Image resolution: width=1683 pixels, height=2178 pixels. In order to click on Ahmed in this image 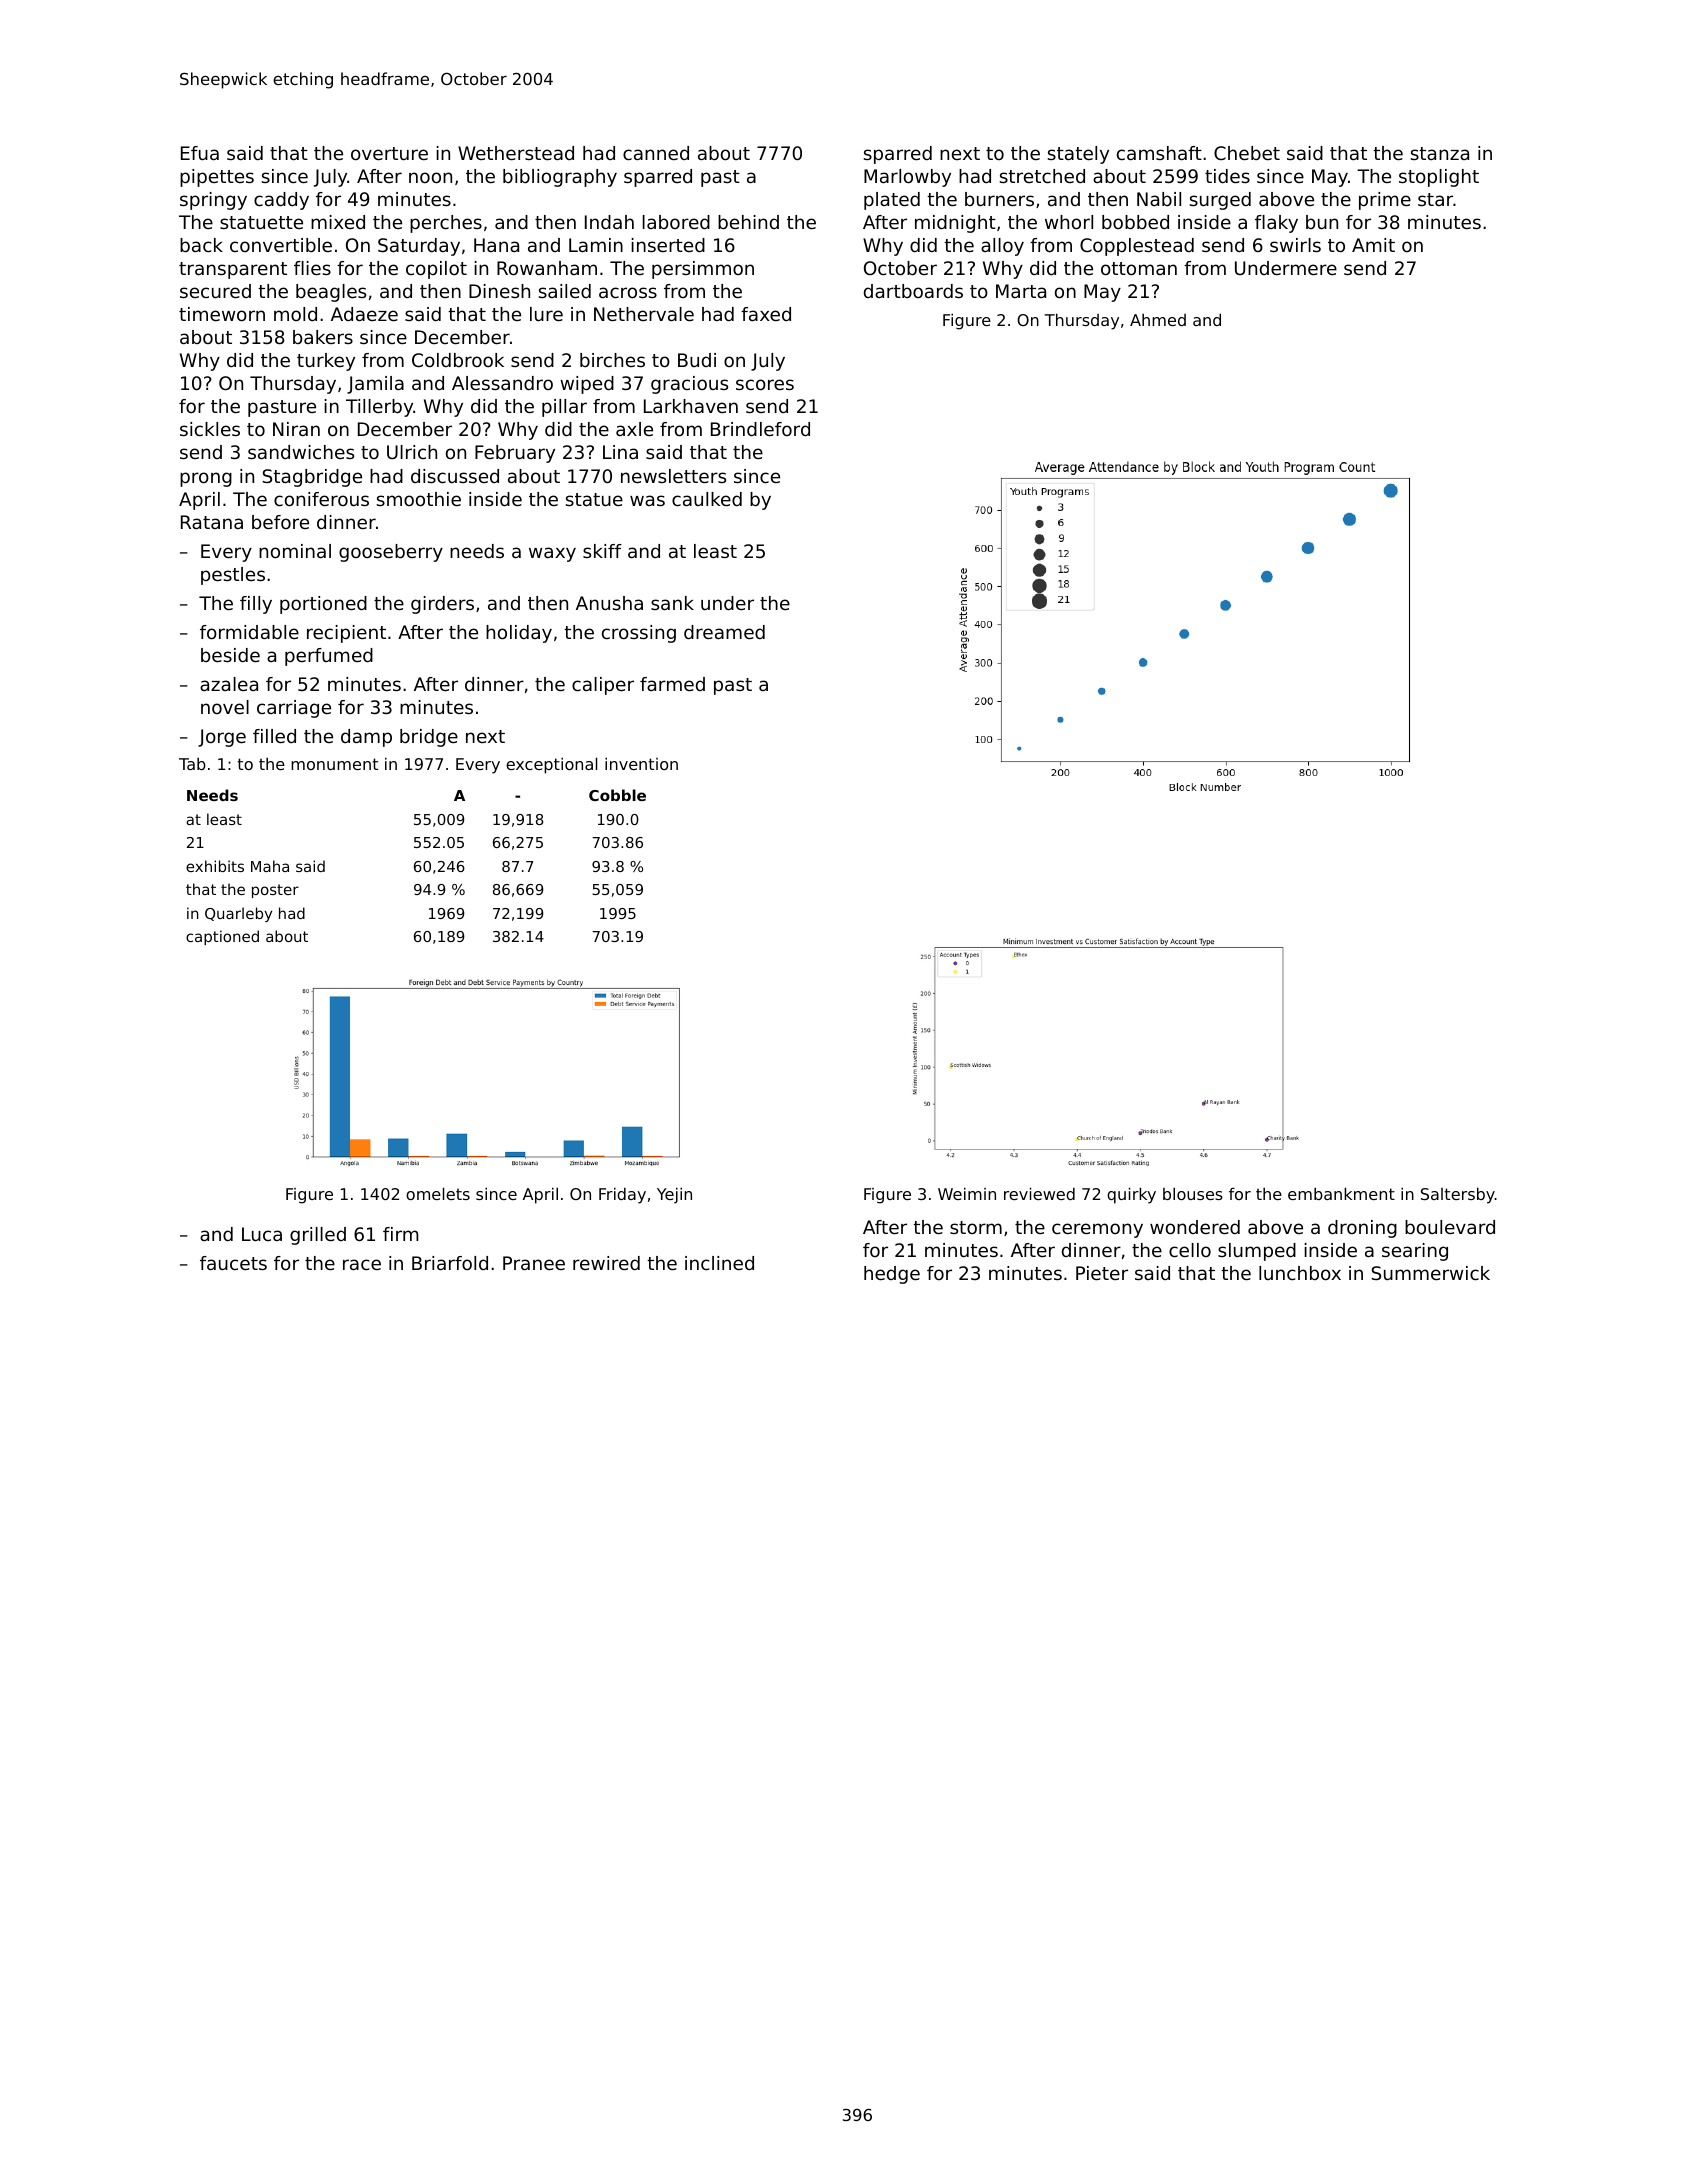, I will do `click(1158, 320)`.
